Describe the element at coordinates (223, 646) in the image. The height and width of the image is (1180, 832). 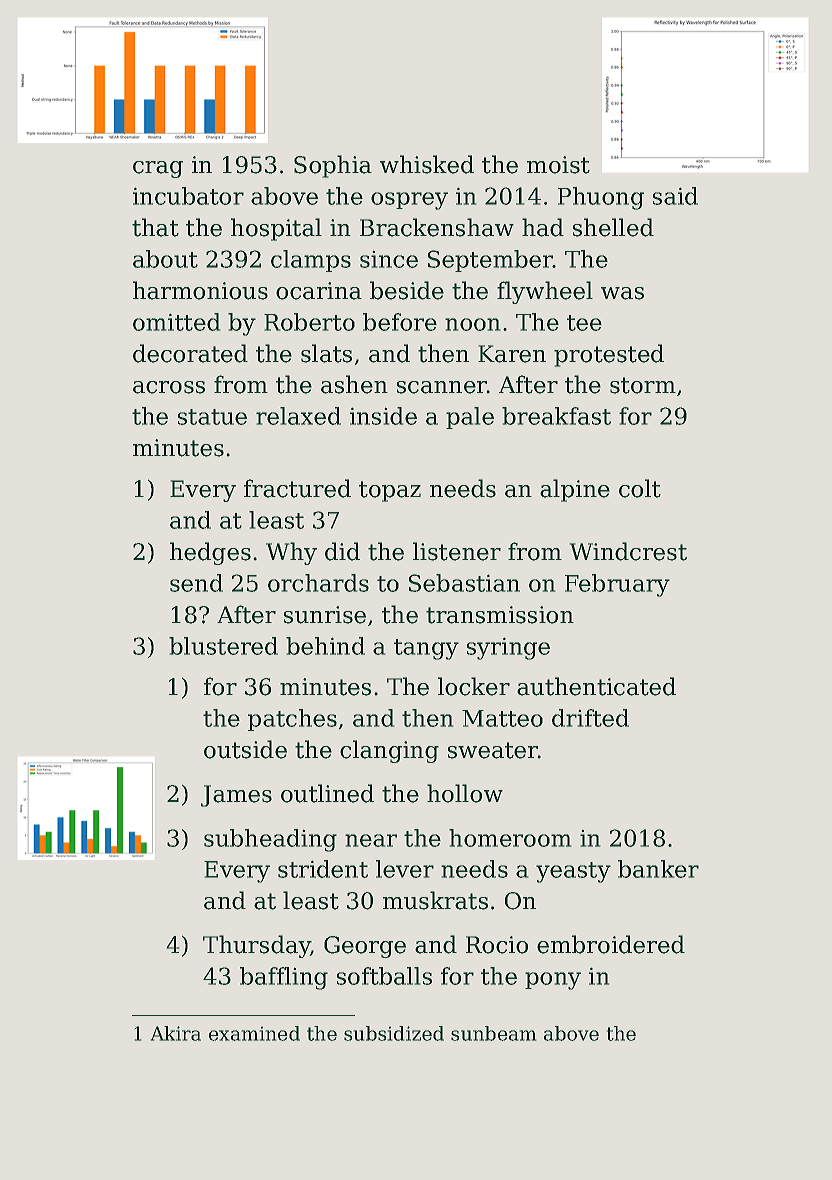
I see `blustered` at that location.
